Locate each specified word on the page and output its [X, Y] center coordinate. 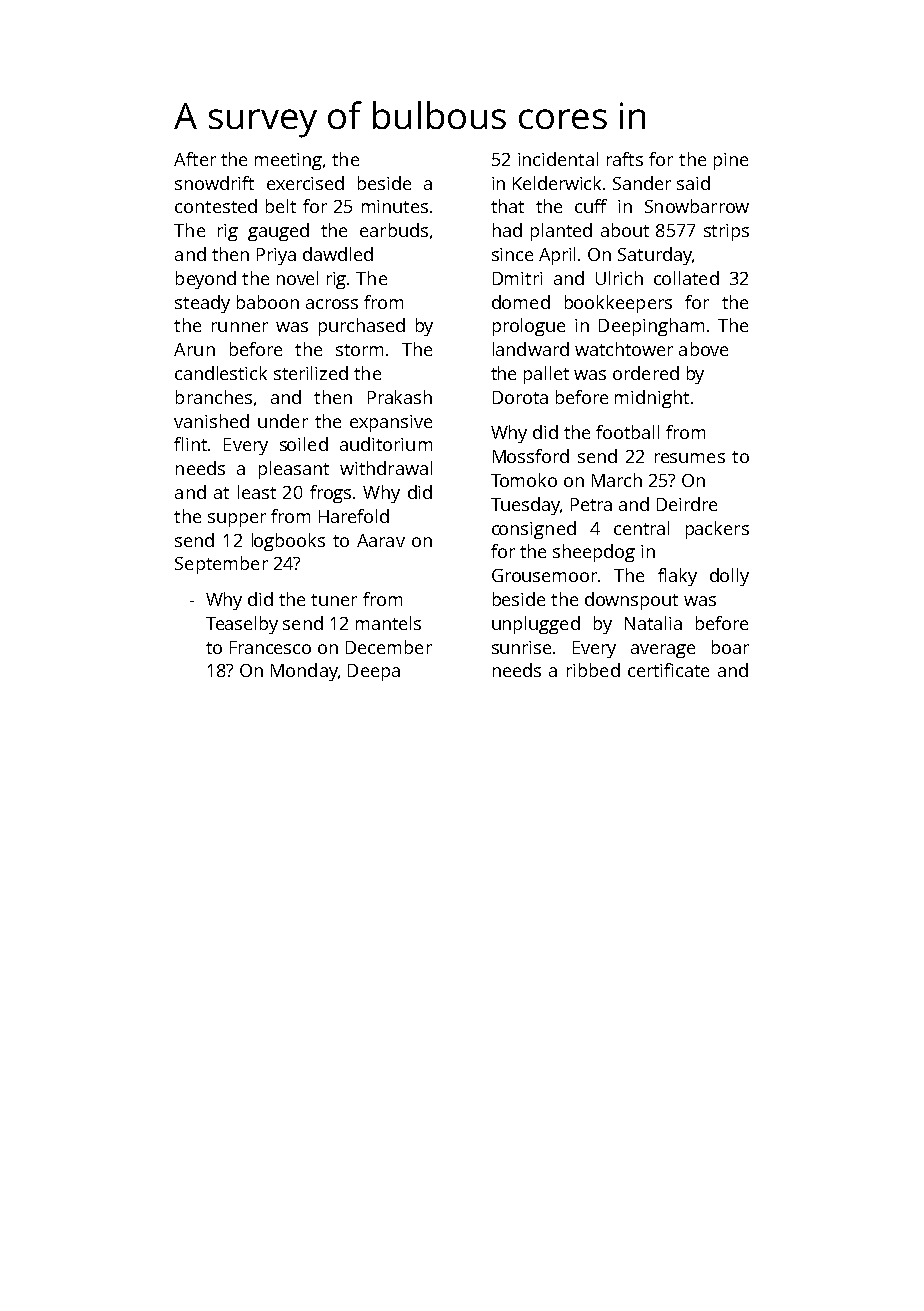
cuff [591, 206]
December [389, 647]
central [641, 528]
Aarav [381, 540]
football [627, 432]
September [221, 565]
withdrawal [386, 468]
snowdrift [214, 183]
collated [686, 278]
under [283, 421]
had [507, 230]
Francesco [270, 647]
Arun [194, 349]
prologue [529, 327]
